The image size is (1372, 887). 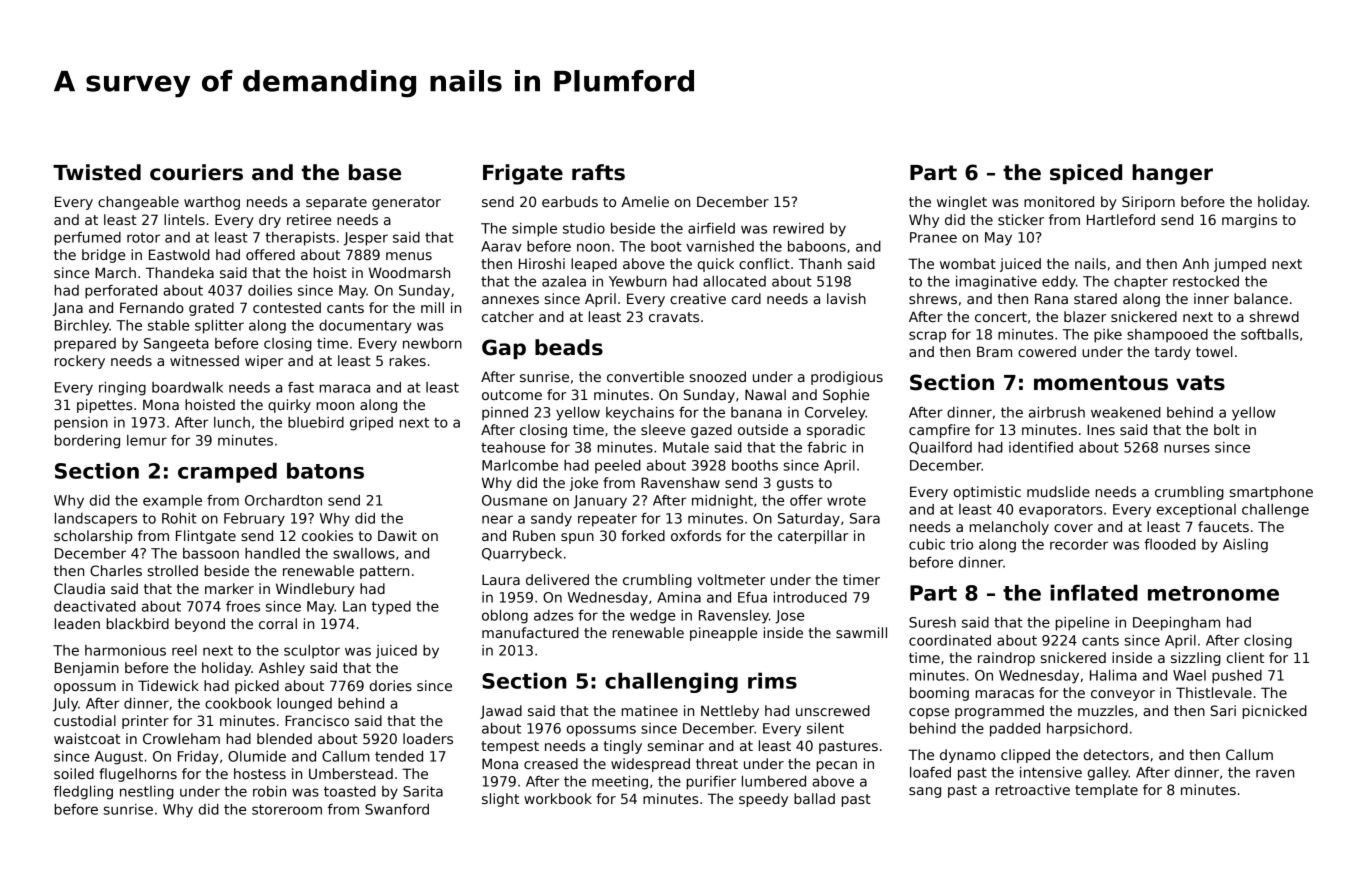 What do you see at coordinates (835, 414) in the screenshot?
I see `Corveley` at bounding box center [835, 414].
